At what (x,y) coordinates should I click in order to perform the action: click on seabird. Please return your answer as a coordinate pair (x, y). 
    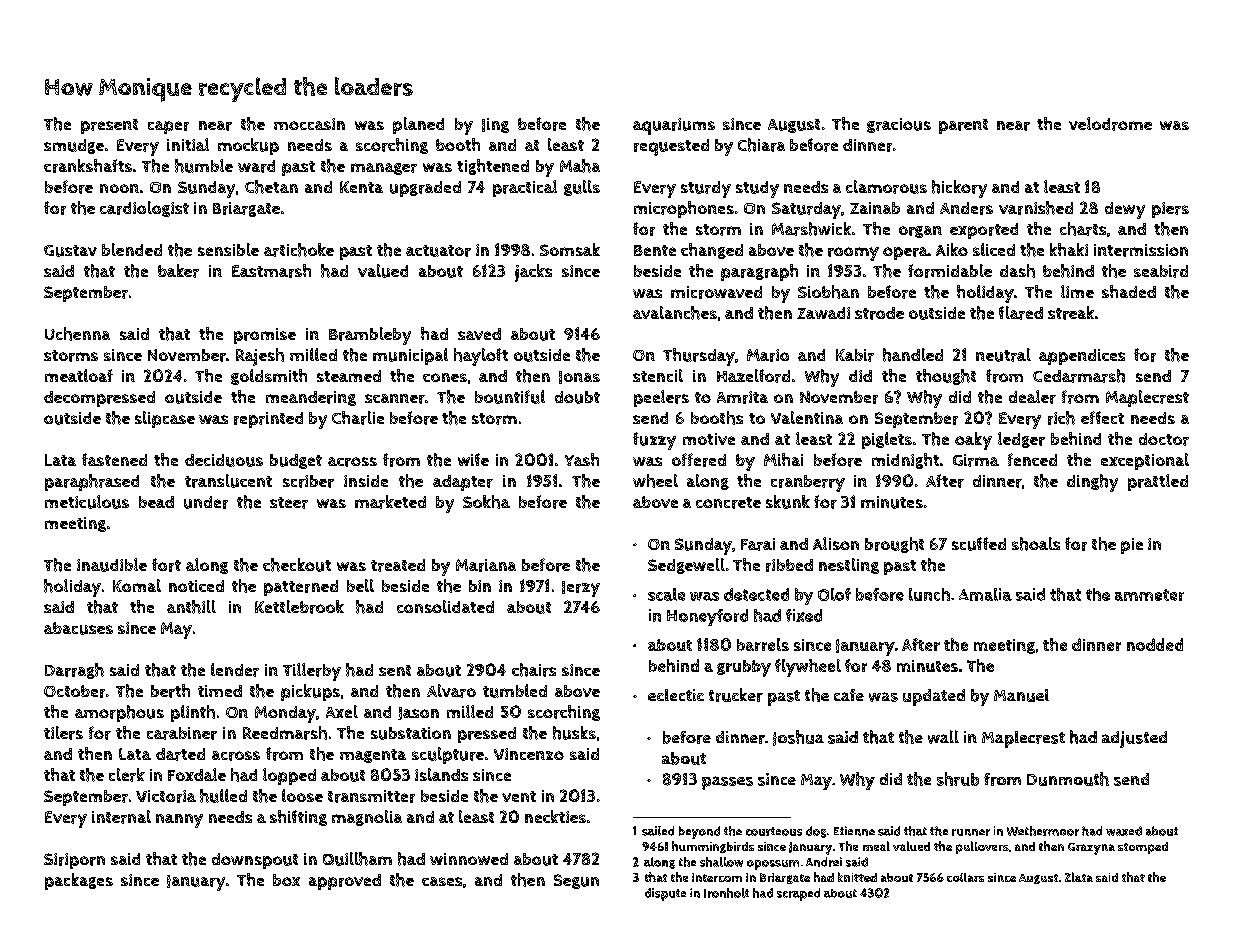
    Looking at the image, I should click on (1161, 271).
